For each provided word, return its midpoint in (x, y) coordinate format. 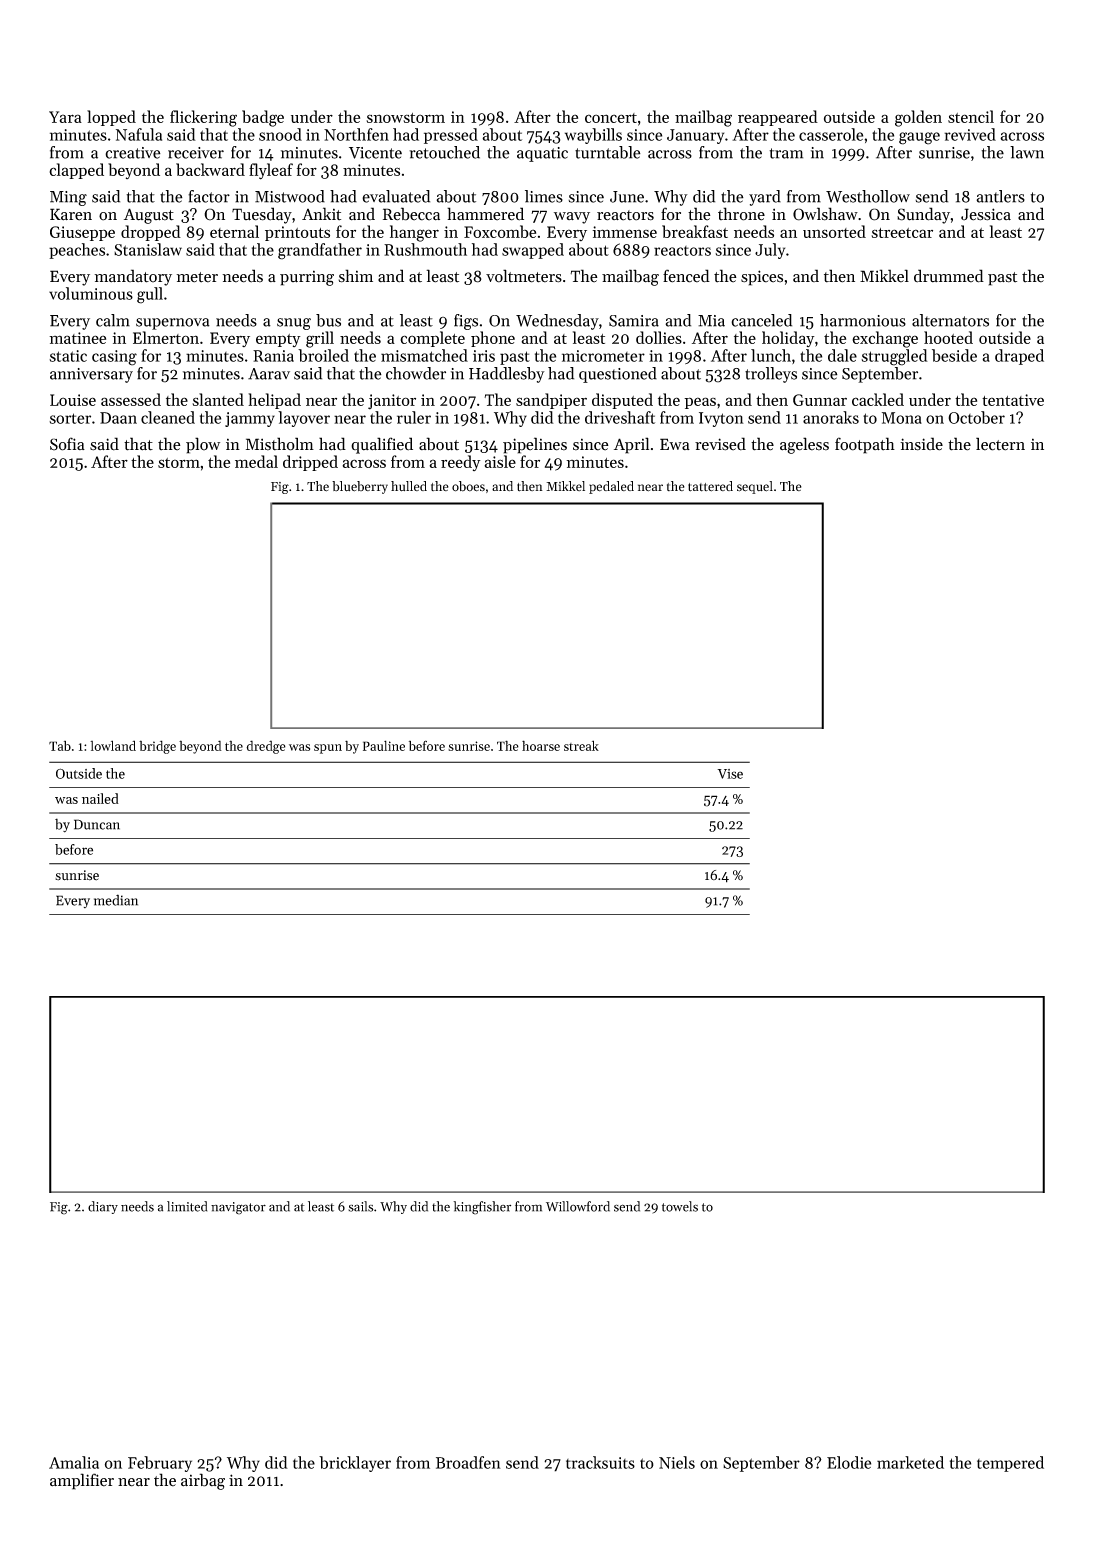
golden (918, 118)
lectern (1000, 444)
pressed (451, 136)
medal (256, 461)
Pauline (384, 745)
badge (263, 118)
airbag (203, 1481)
